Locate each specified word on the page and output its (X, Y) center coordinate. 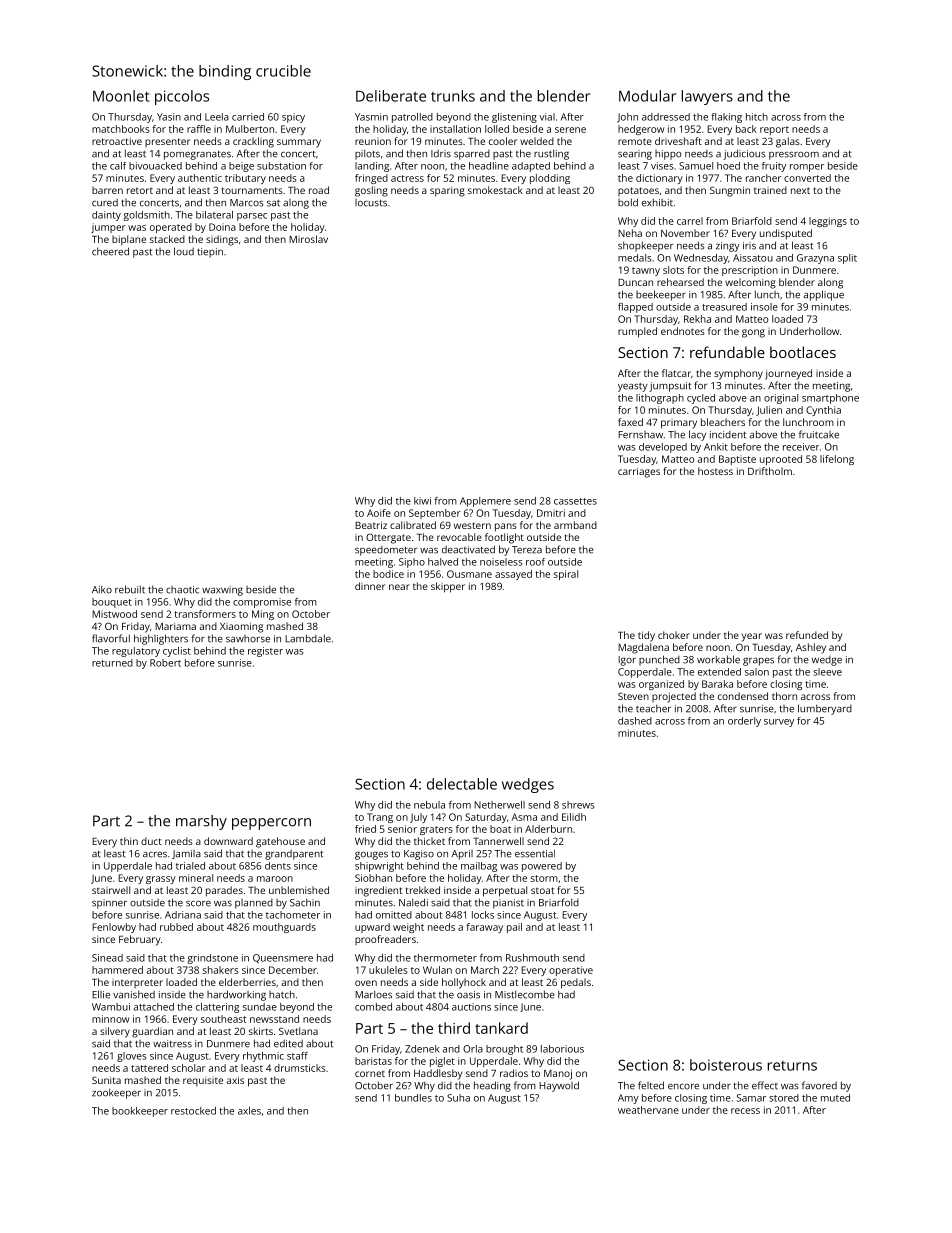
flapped (635, 308)
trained (770, 190)
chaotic (182, 590)
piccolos (182, 97)
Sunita (106, 1080)
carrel (690, 221)
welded (537, 141)
